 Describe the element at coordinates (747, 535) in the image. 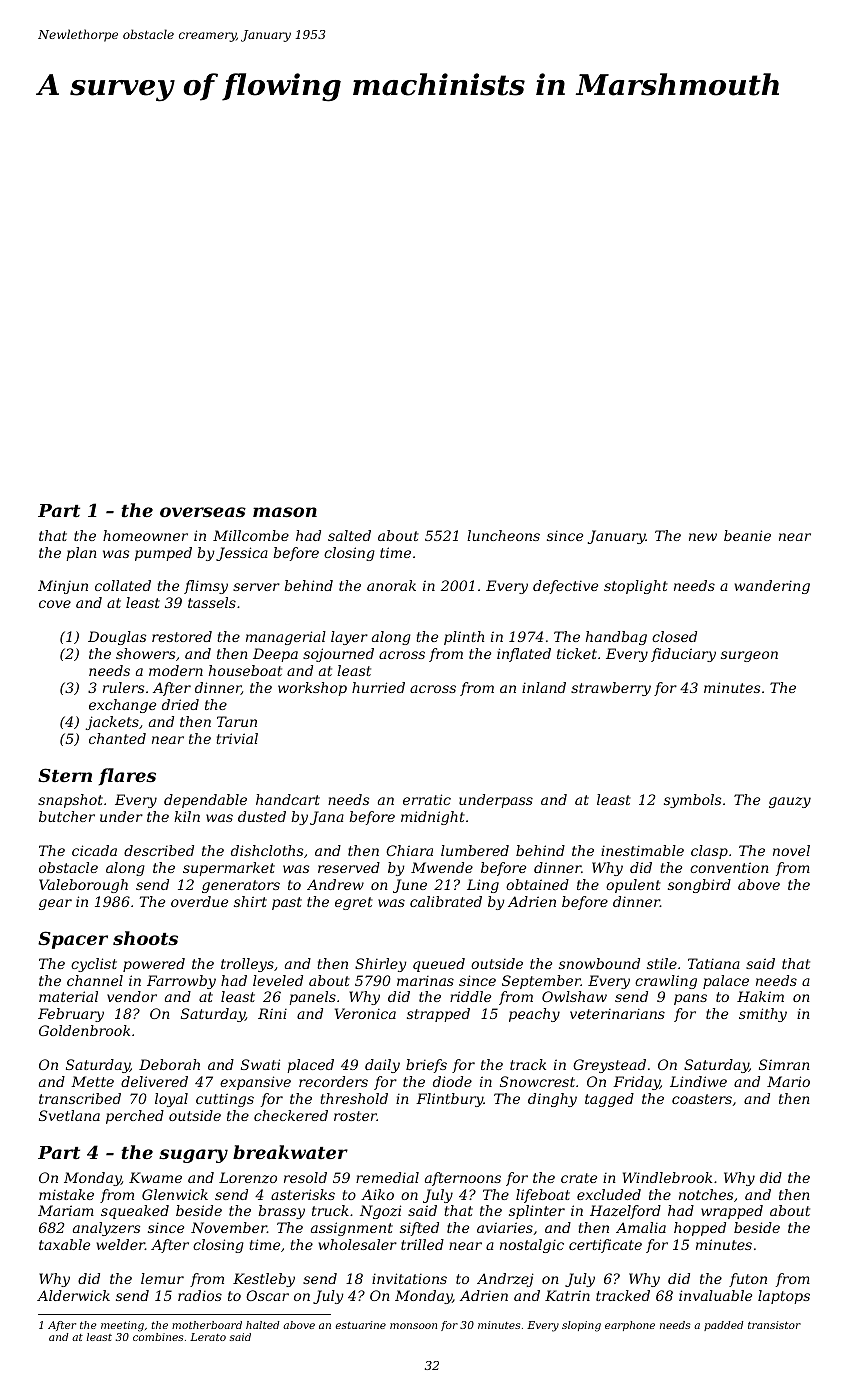

I see `beanie` at that location.
